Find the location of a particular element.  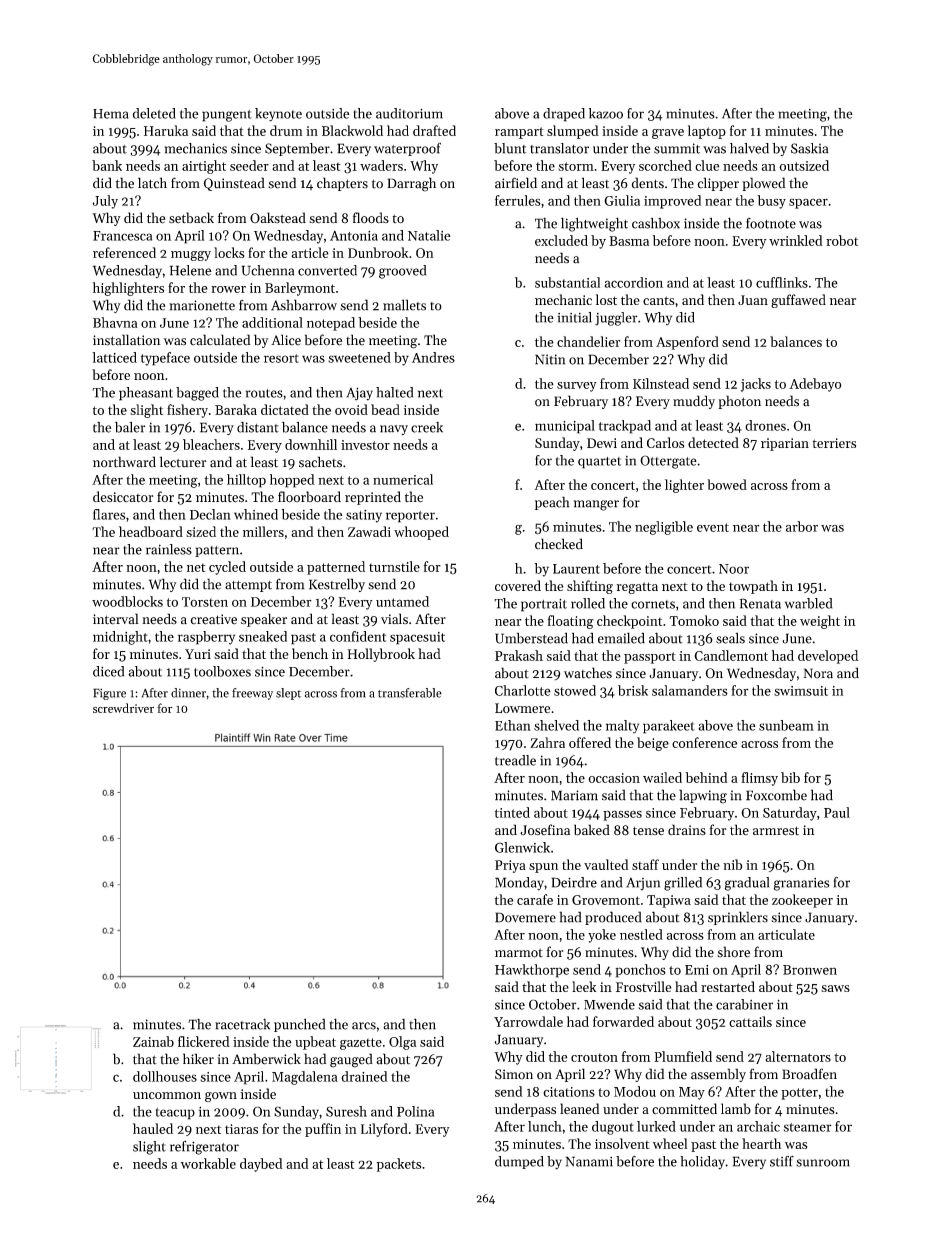

plowed is located at coordinates (764, 184).
